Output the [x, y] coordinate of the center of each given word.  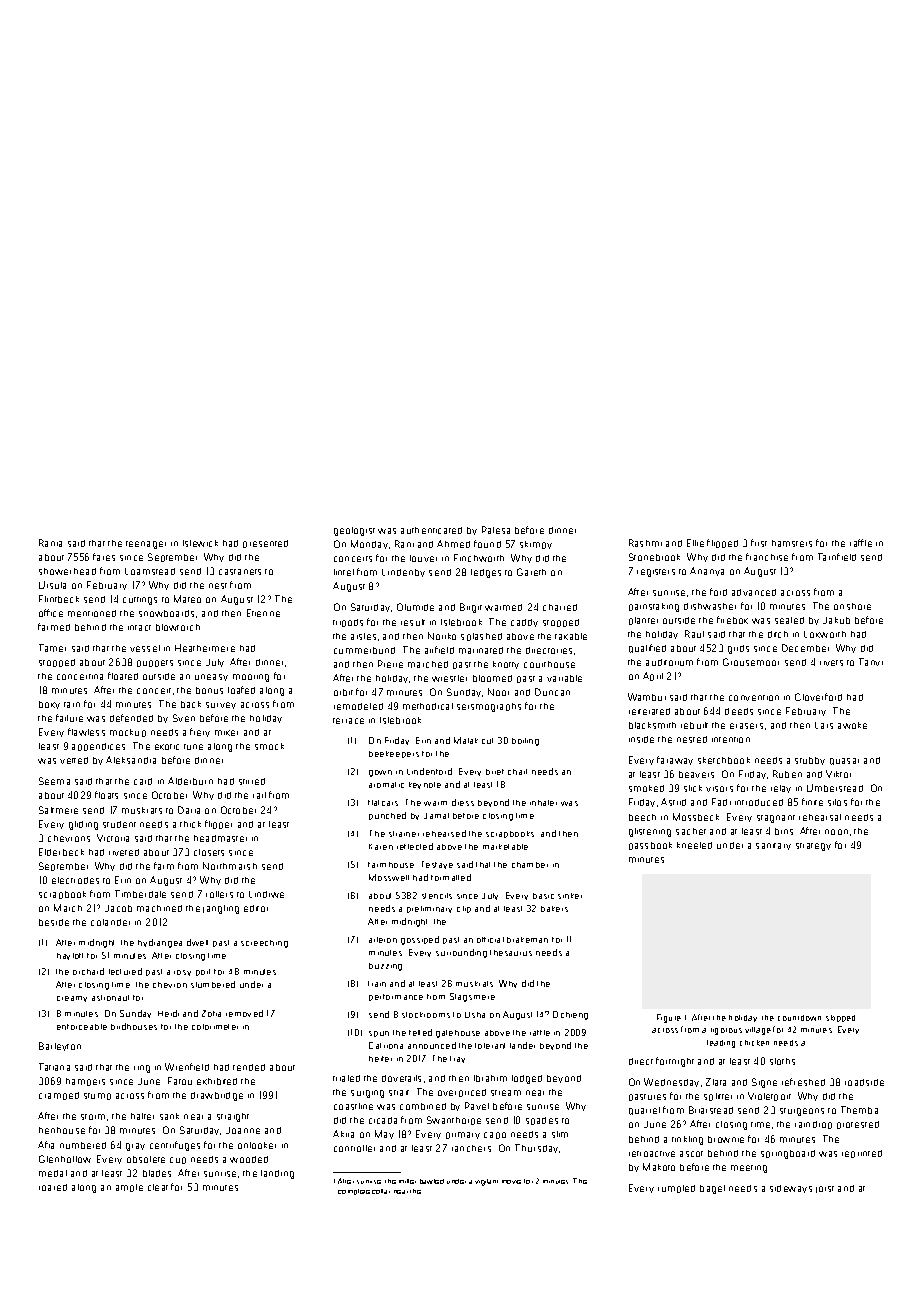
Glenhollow [65, 1159]
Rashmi [645, 543]
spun [379, 1034]
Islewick [200, 543]
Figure [669, 1018]
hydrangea [160, 943]
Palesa [496, 530]
